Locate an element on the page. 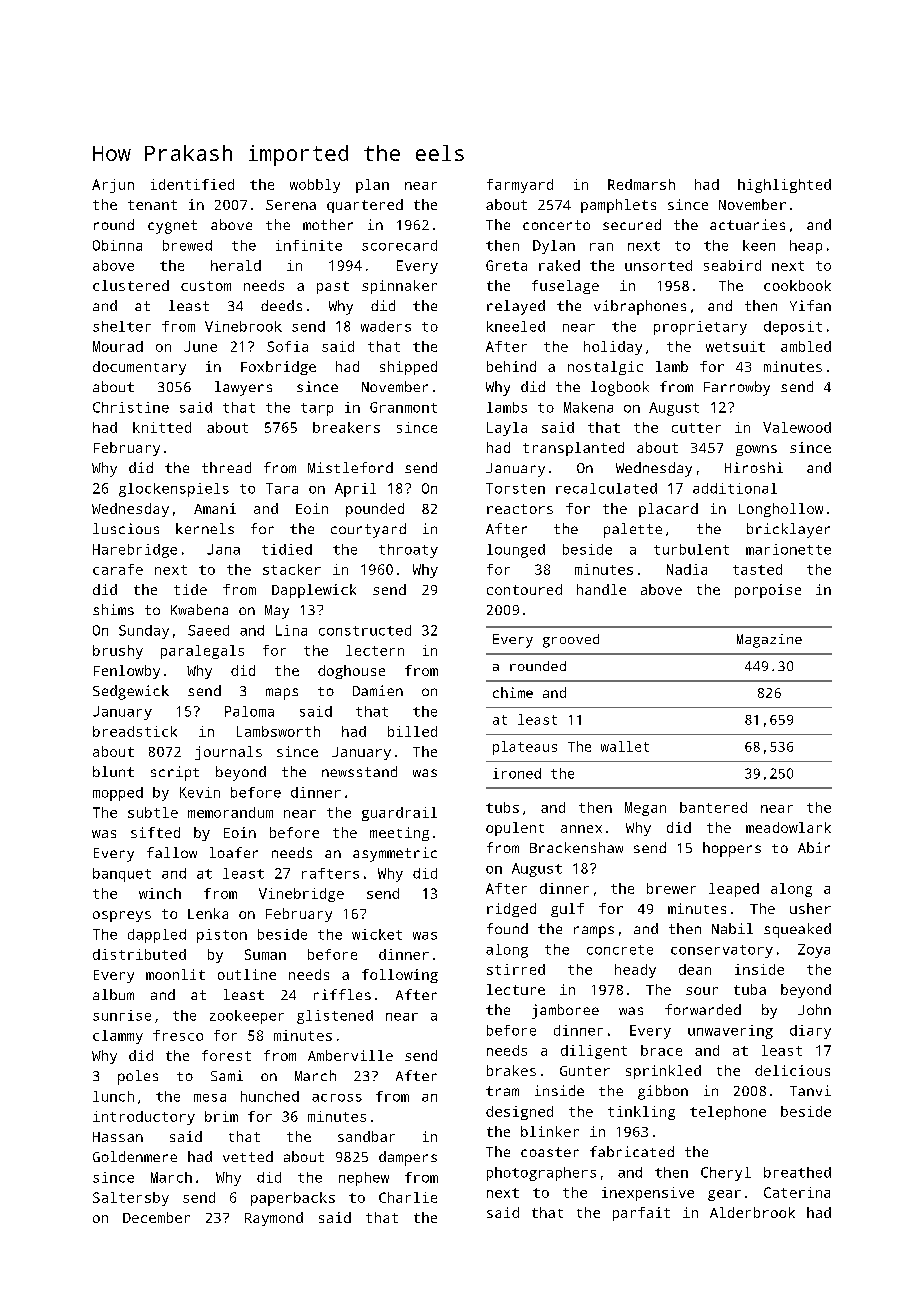  heady is located at coordinates (635, 971).
